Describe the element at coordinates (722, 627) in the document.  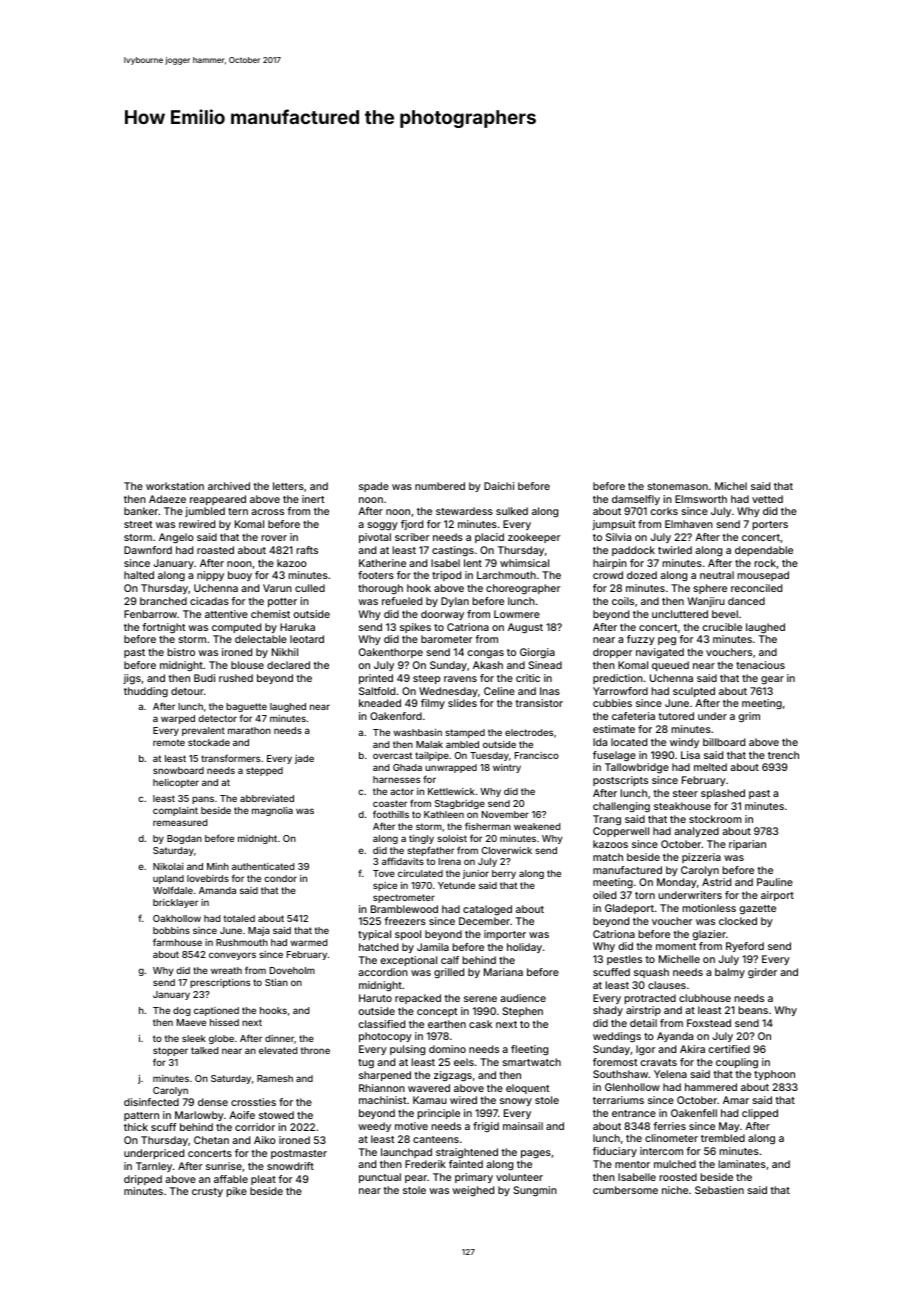
I see `crucible` at that location.
